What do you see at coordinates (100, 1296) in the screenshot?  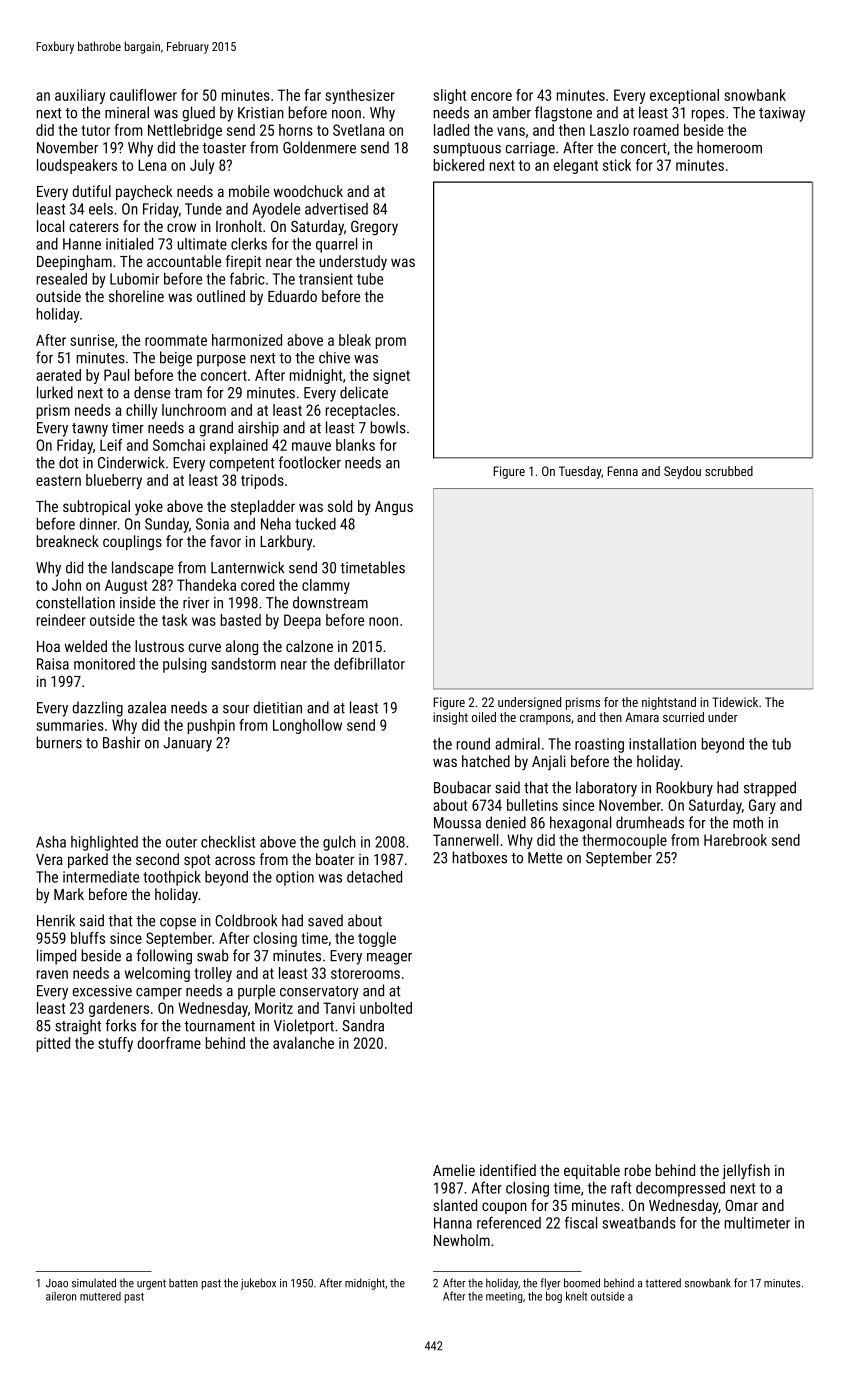 I see `muttered` at bounding box center [100, 1296].
